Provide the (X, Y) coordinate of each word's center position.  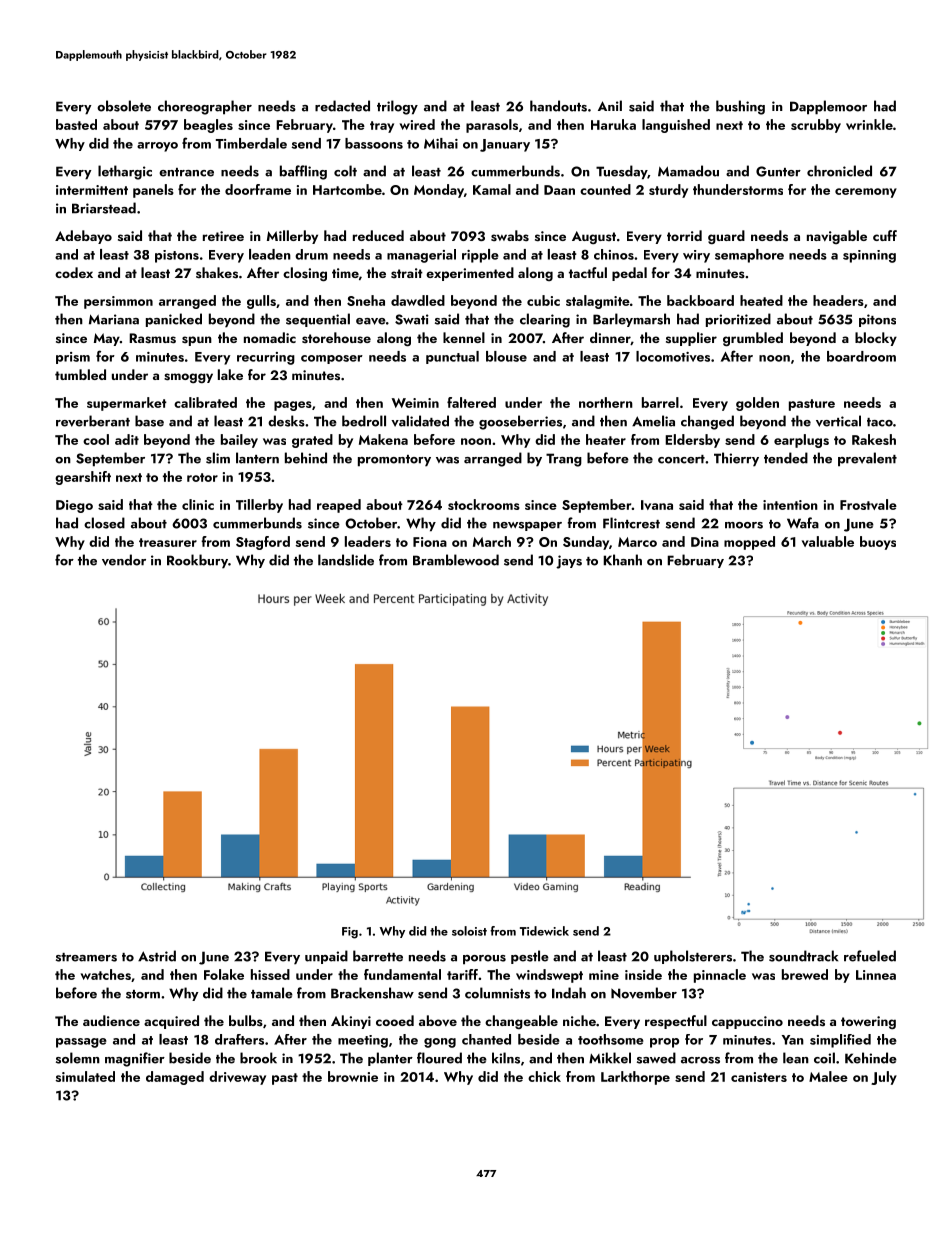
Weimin (415, 403)
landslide (346, 560)
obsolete (124, 106)
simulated (85, 1076)
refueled (870, 956)
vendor (124, 560)
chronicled (839, 171)
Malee (828, 1076)
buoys (878, 543)
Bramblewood (456, 560)
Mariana (114, 319)
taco (880, 422)
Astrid (157, 956)
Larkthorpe (635, 1078)
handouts (558, 106)
